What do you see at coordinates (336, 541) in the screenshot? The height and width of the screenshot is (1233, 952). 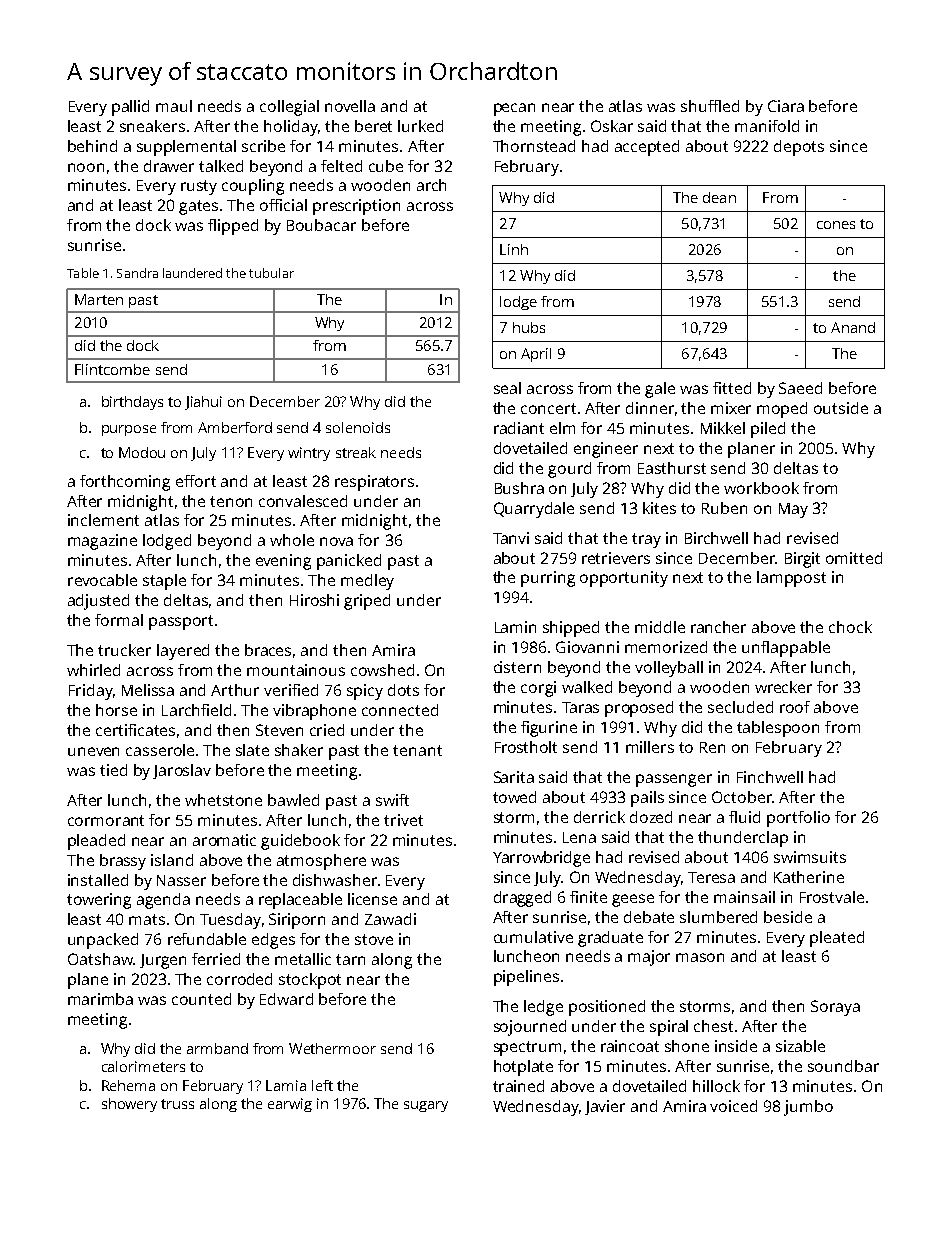 I see `nova` at bounding box center [336, 541].
